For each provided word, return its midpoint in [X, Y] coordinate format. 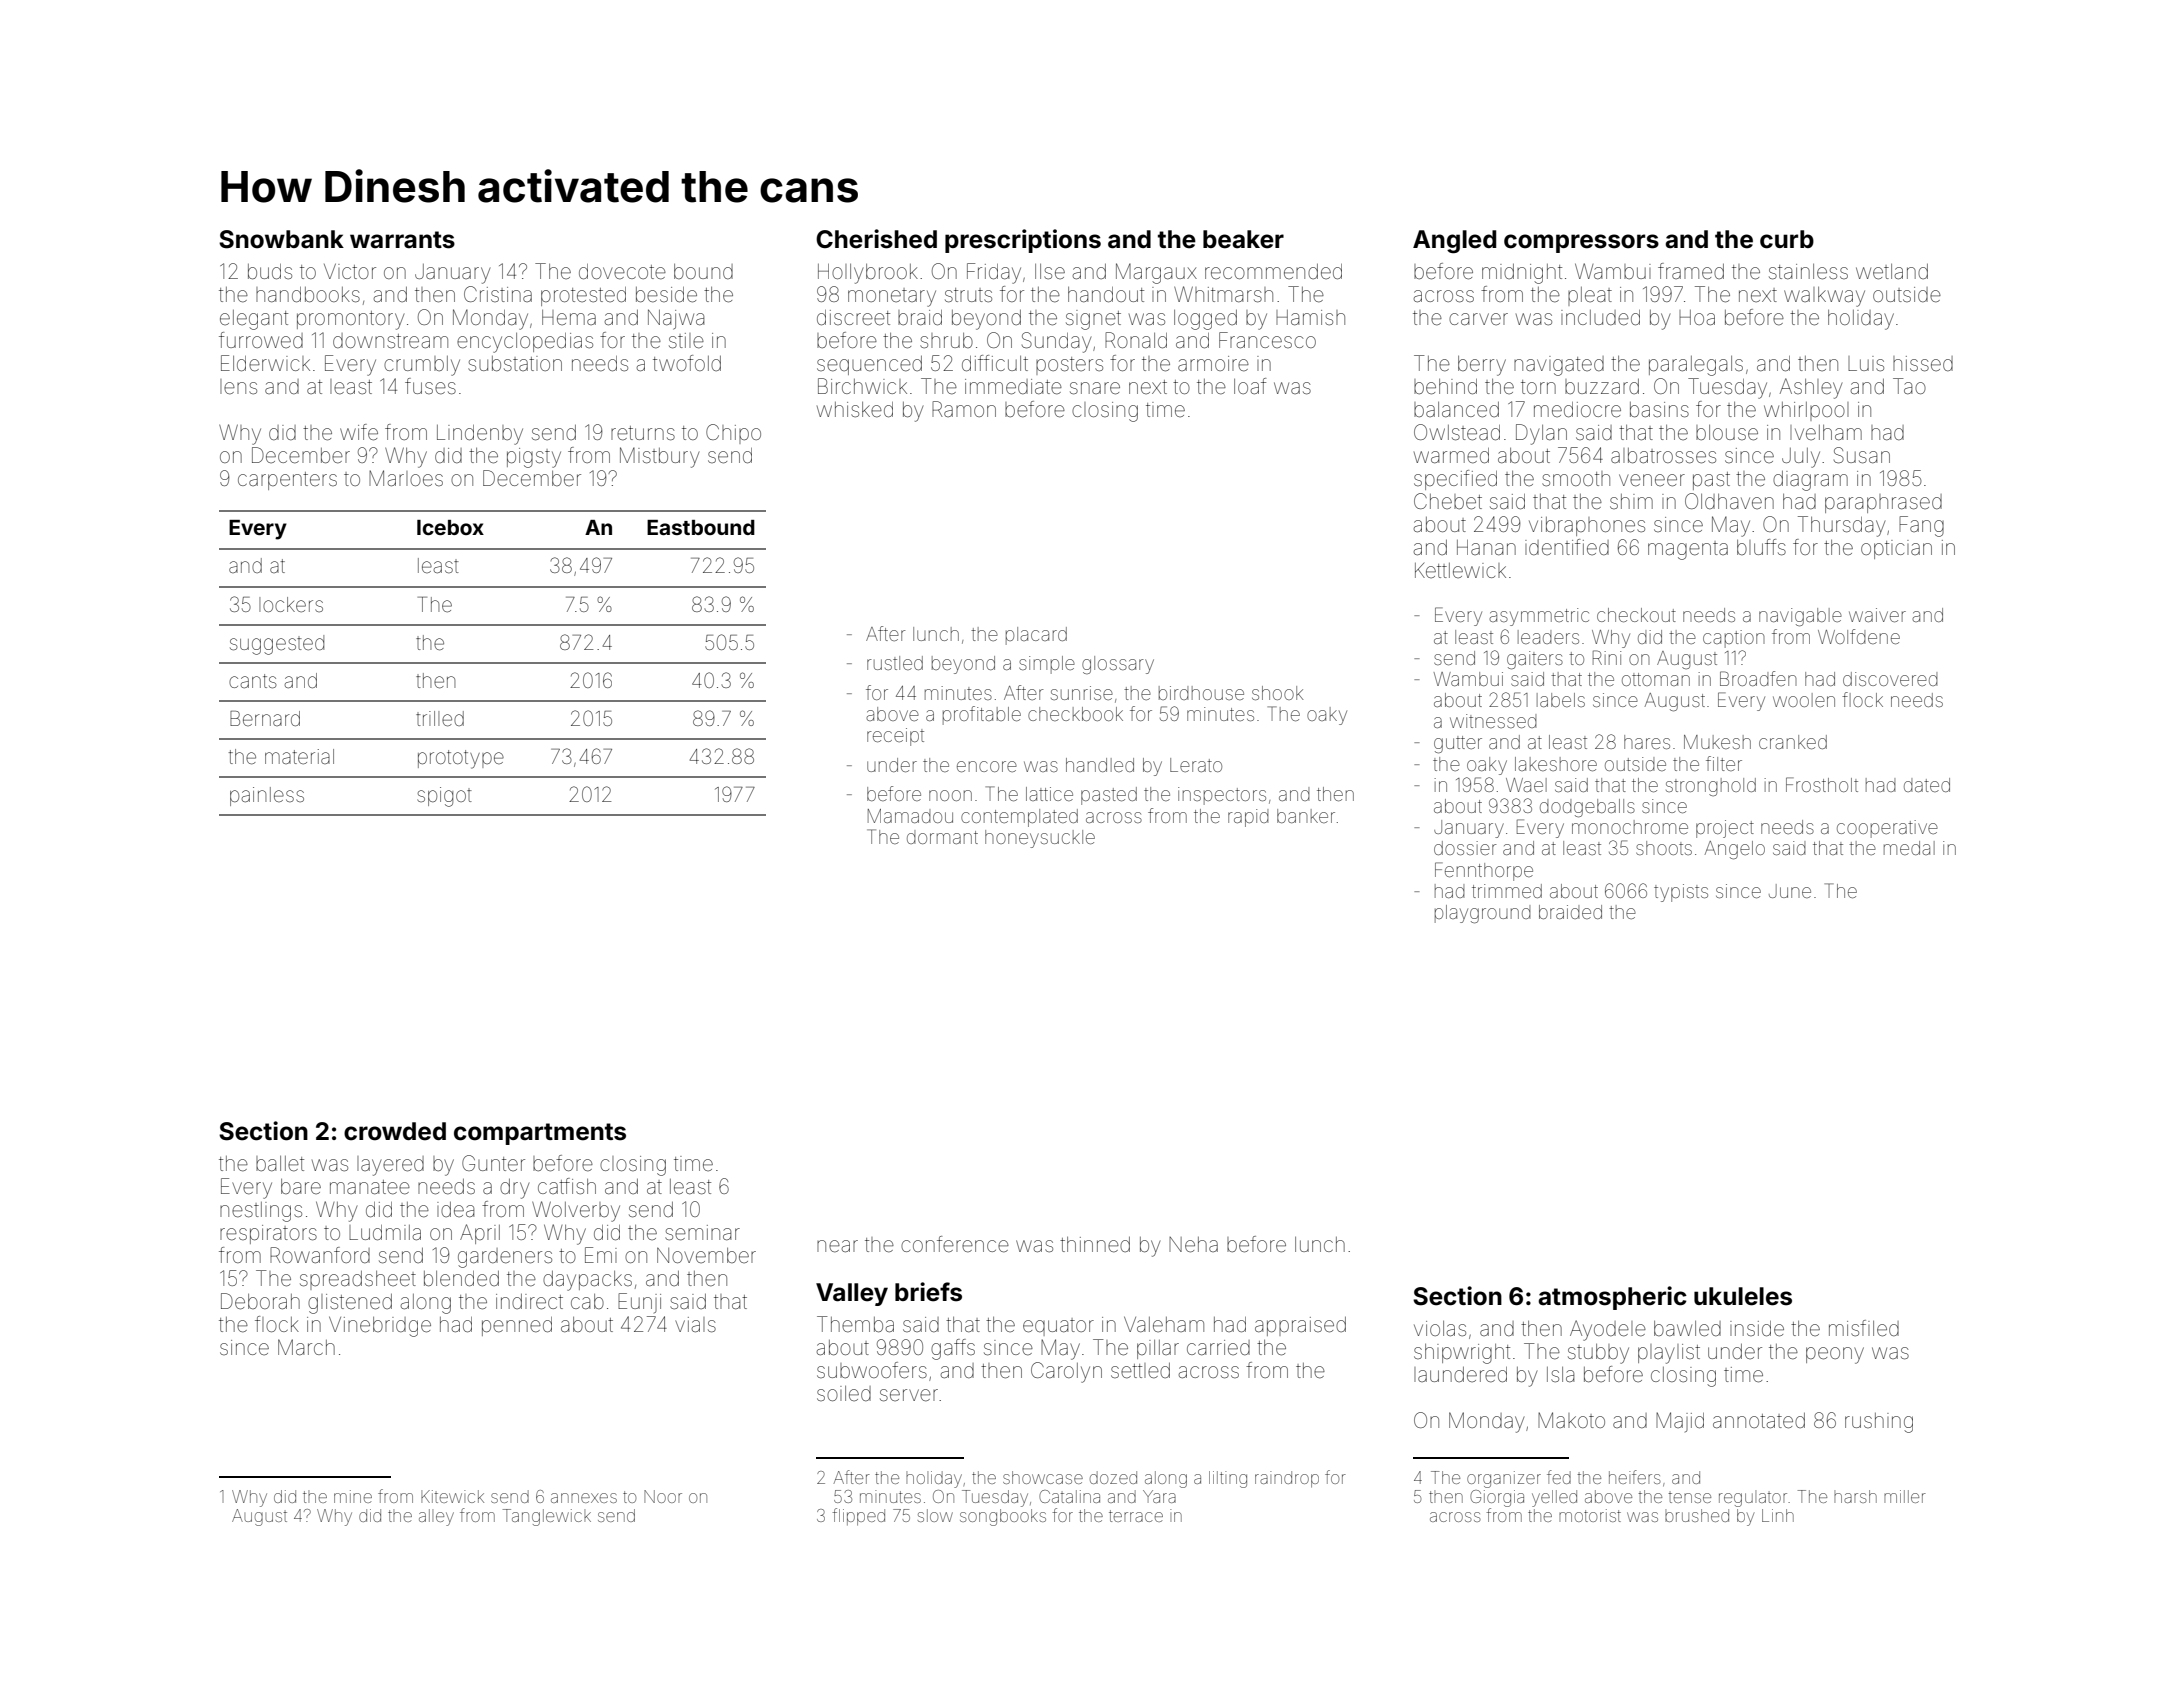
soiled [844, 1393]
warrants [402, 240]
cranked [1793, 742]
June [1790, 891]
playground [1483, 914]
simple [1047, 665]
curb [1787, 239]
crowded [395, 1131]
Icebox [450, 527]
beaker [1243, 239]
